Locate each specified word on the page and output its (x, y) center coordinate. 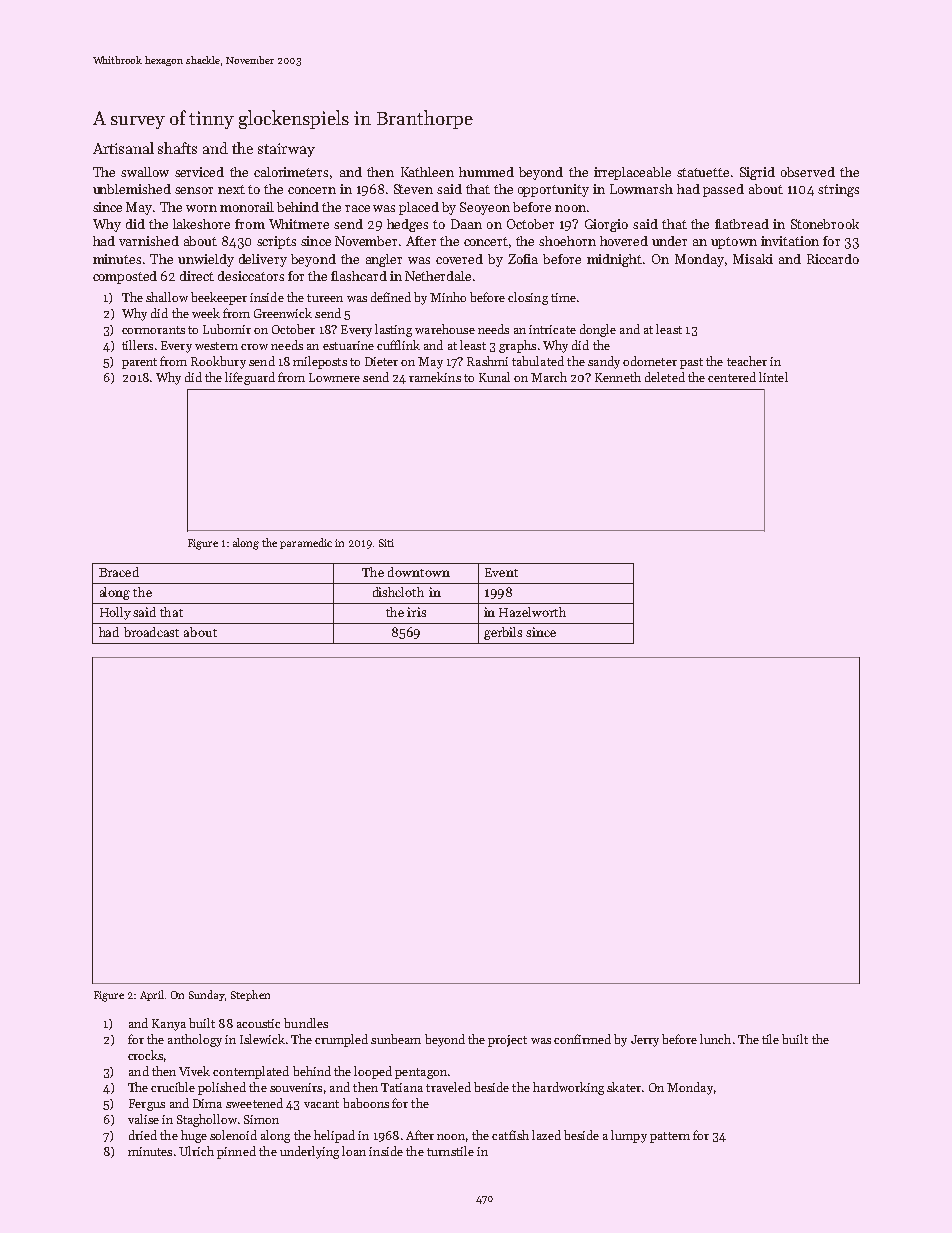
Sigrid (757, 173)
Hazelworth (532, 612)
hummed (486, 172)
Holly (115, 613)
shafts (177, 148)
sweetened (254, 1103)
